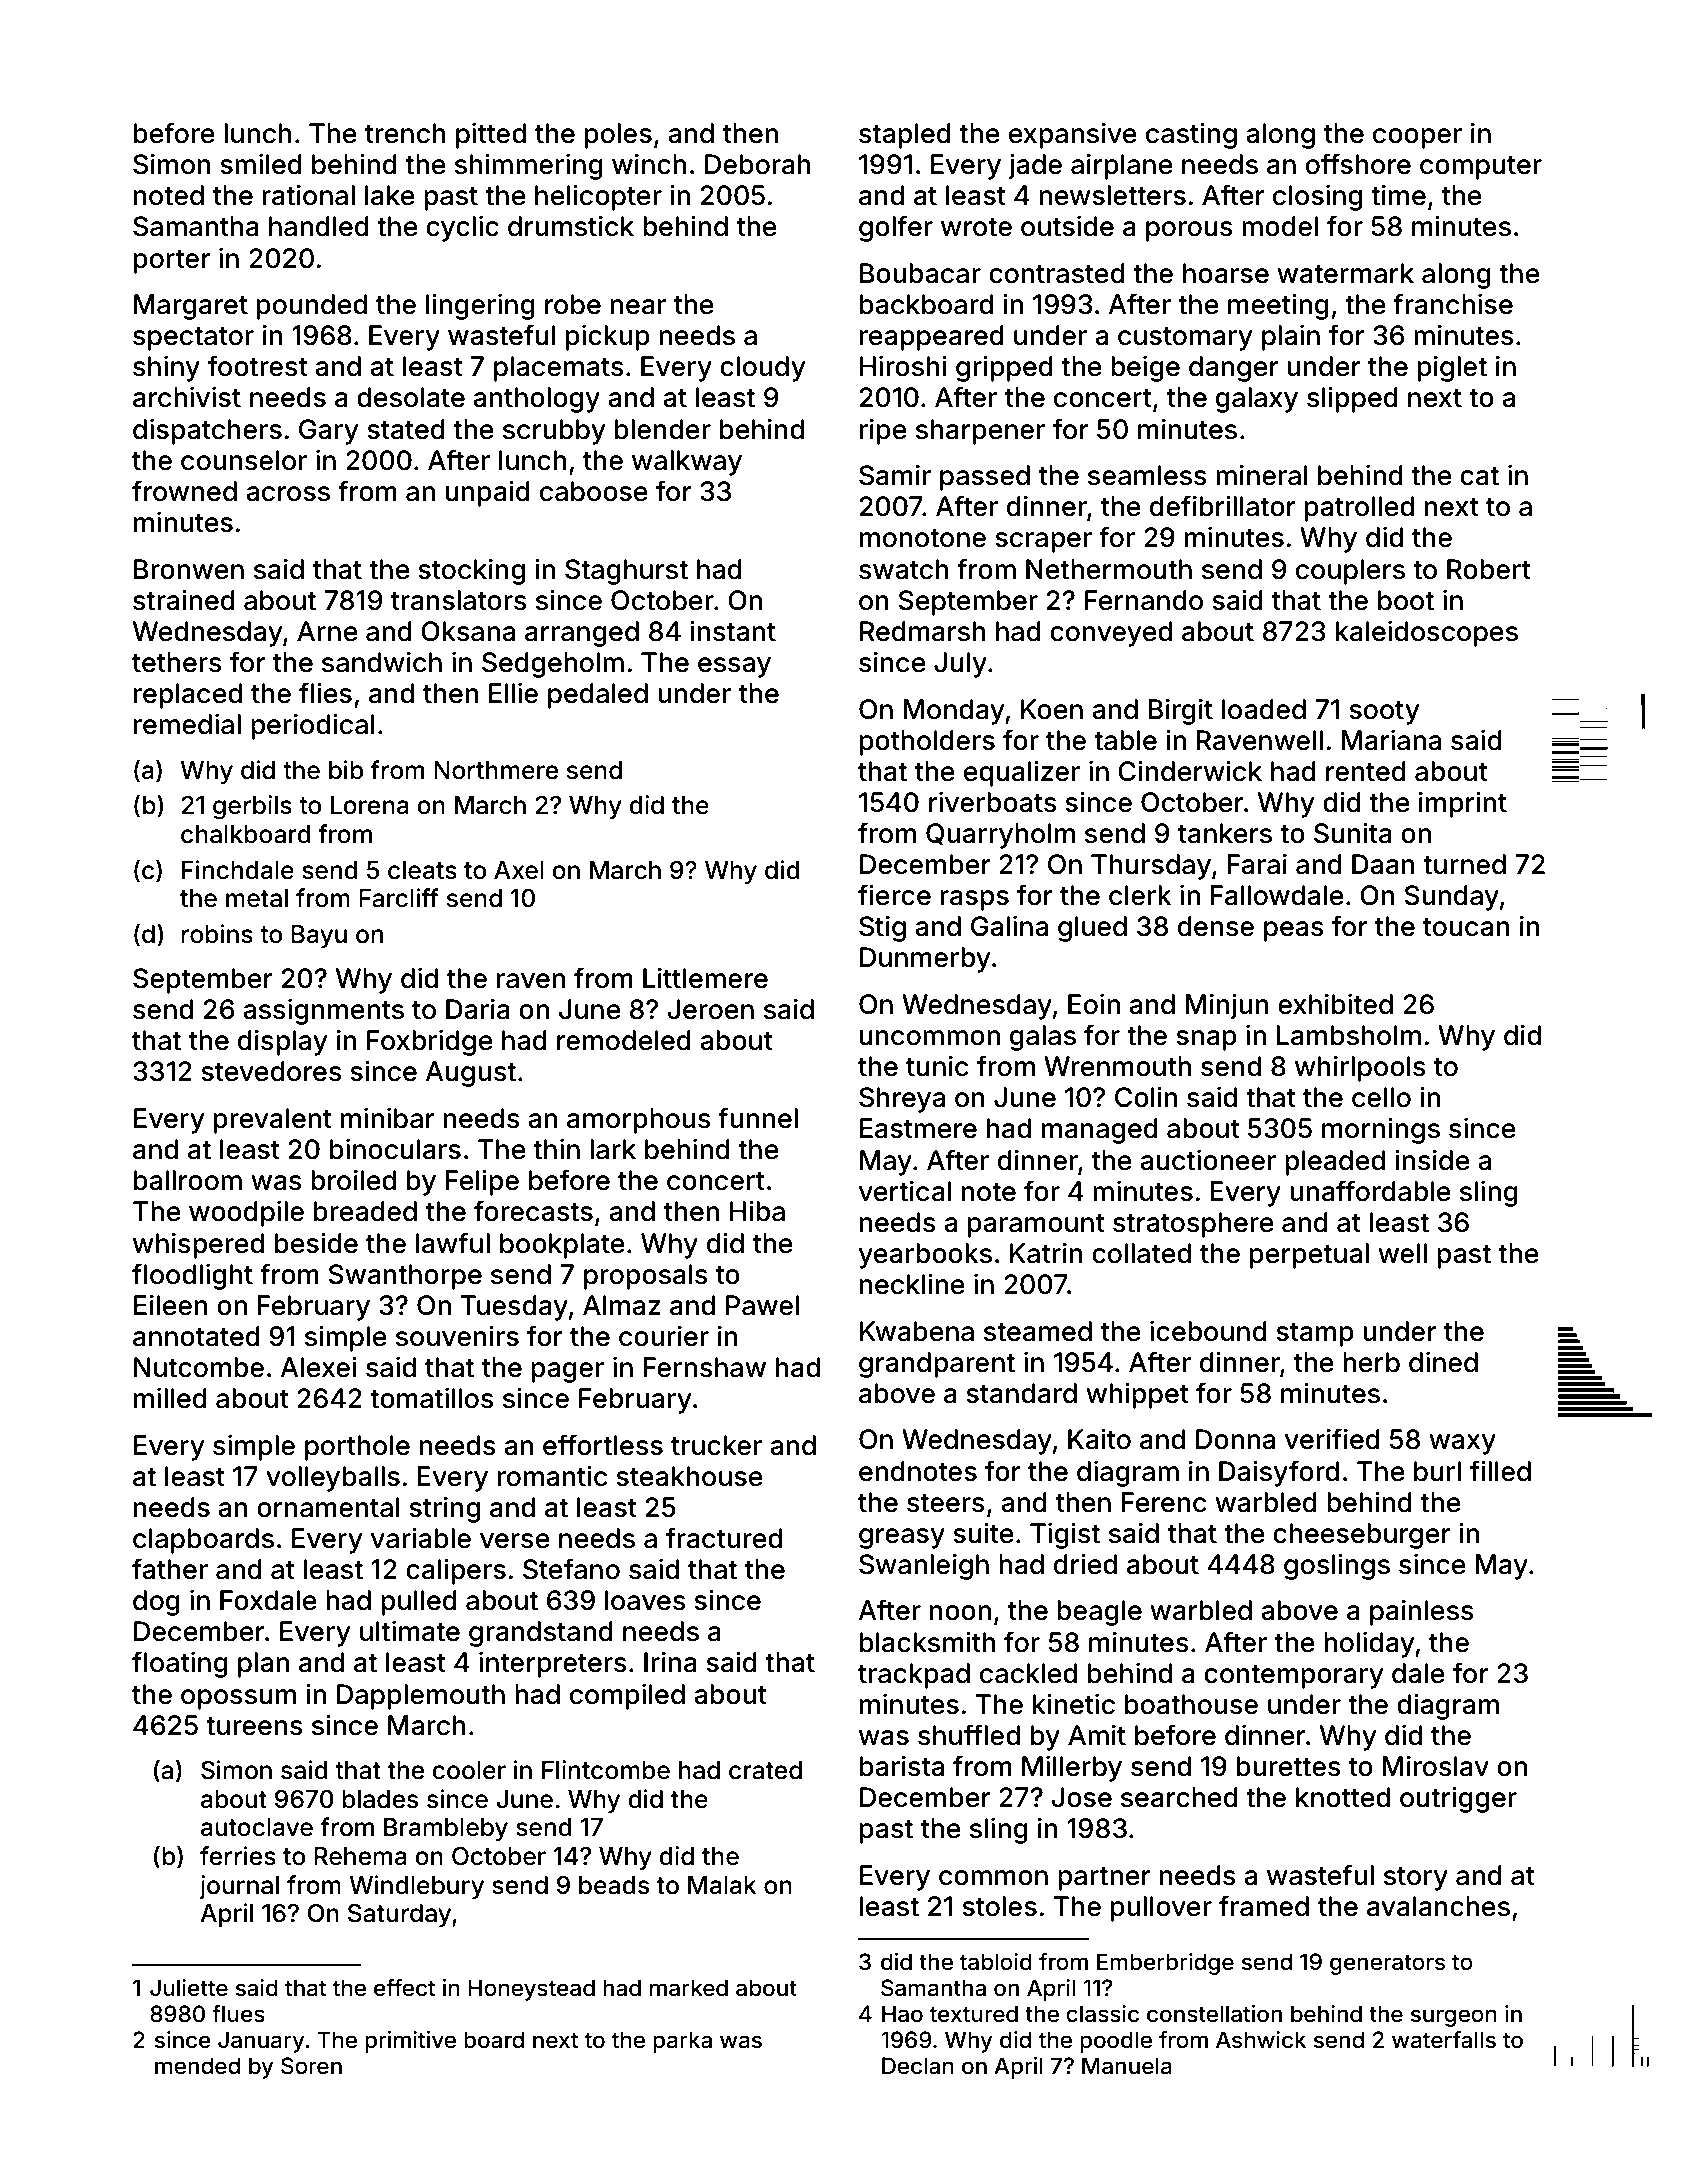 Image resolution: width=1683 pixels, height=2178 pixels. What do you see at coordinates (172, 262) in the screenshot?
I see `porter` at bounding box center [172, 262].
